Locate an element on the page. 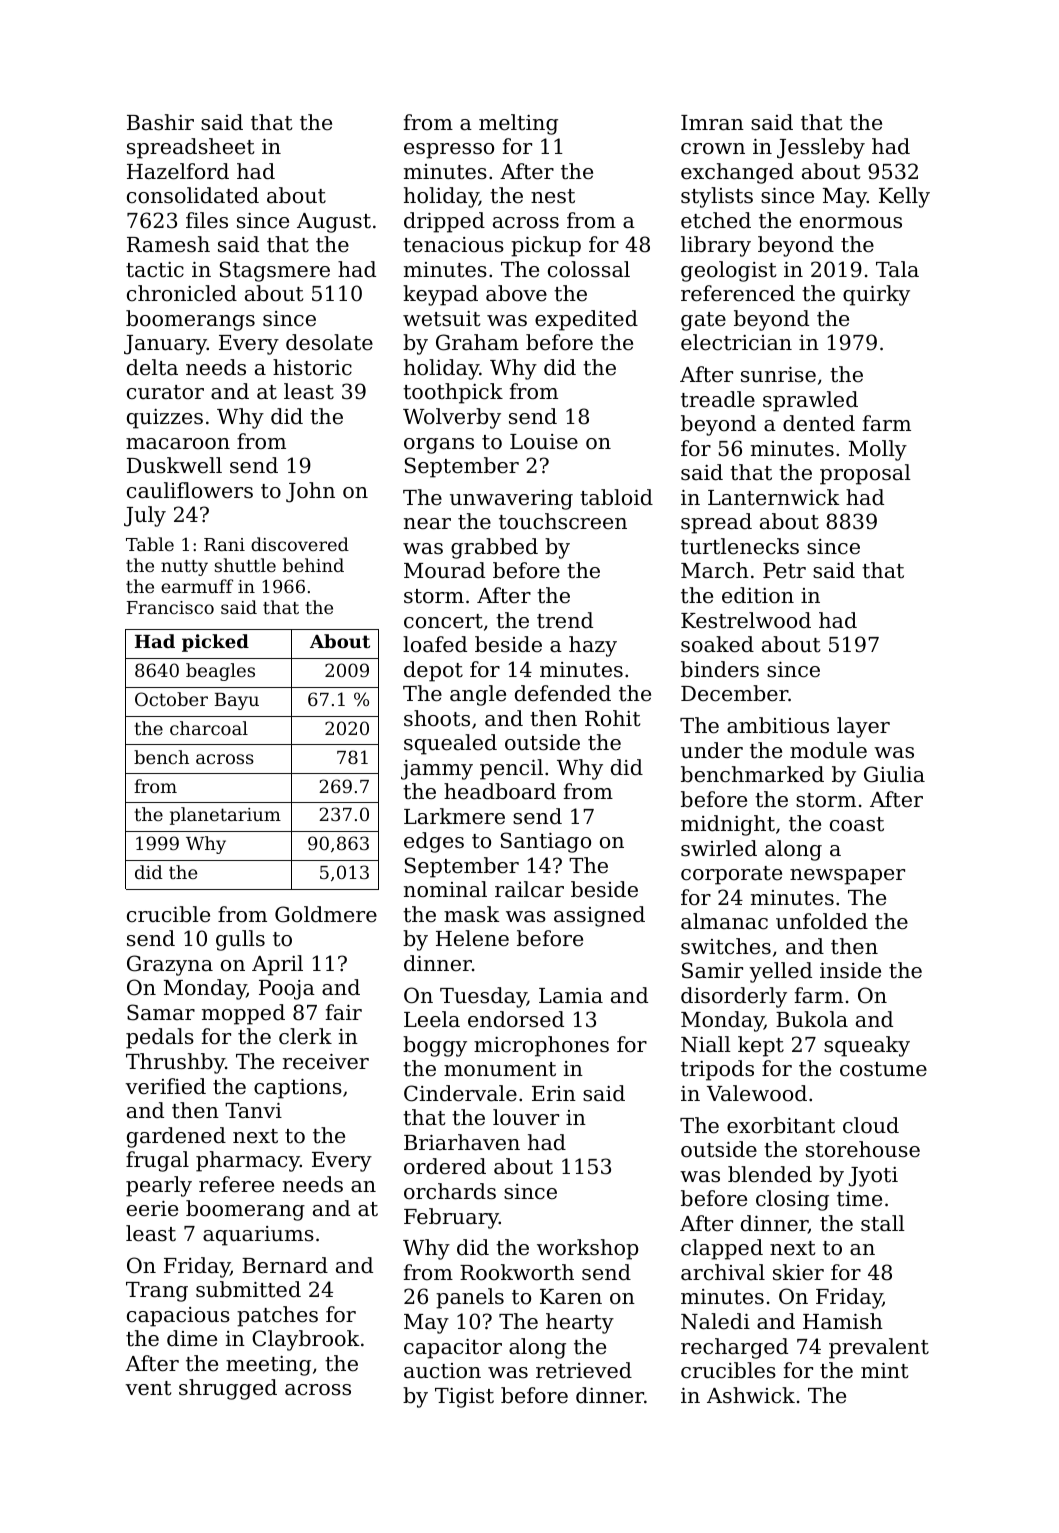 Image resolution: width=1059 pixels, height=1533 pixels. Jessleby is located at coordinates (821, 148).
